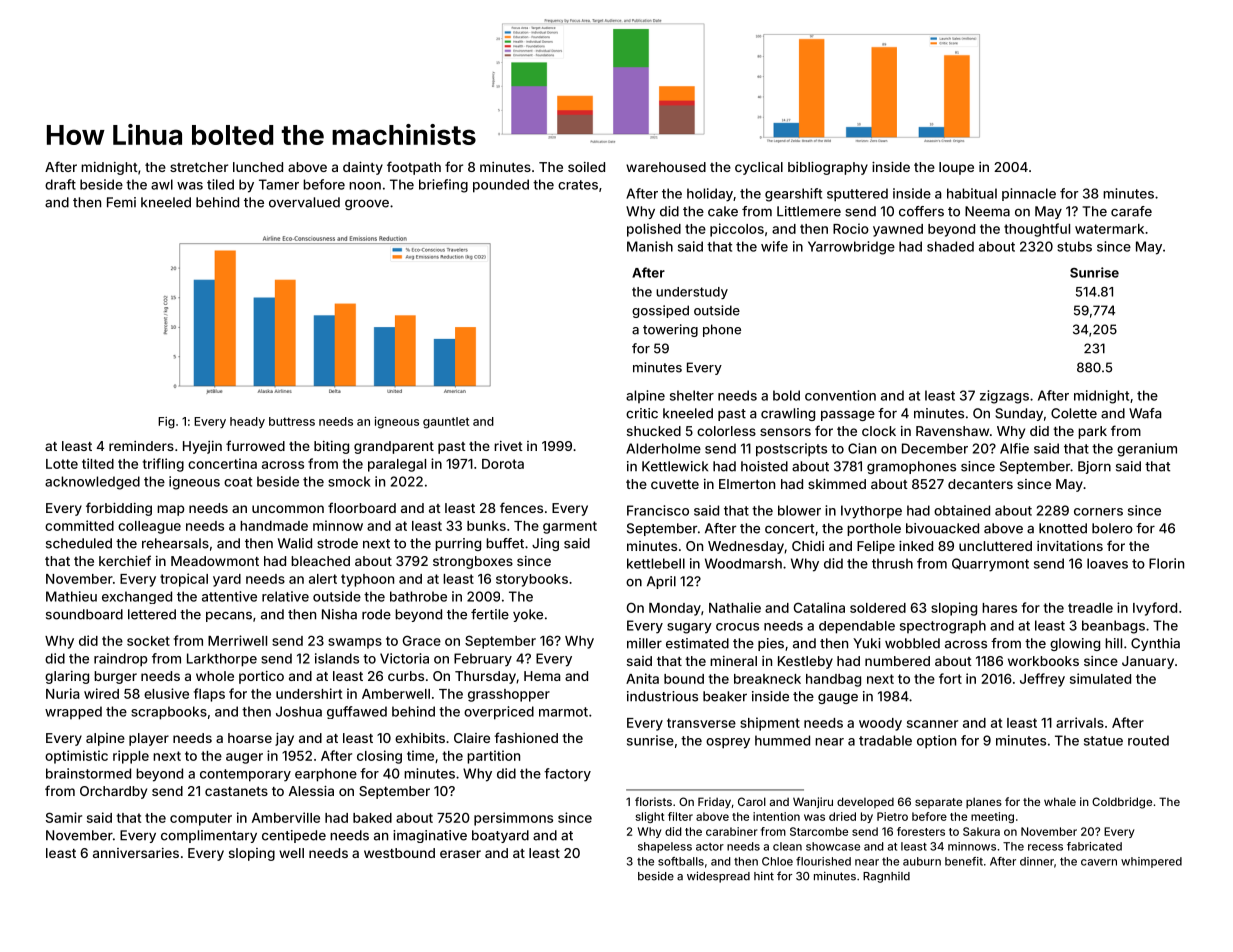 Image resolution: width=1233 pixels, height=952 pixels. What do you see at coordinates (962, 510) in the image?
I see `obtained` at bounding box center [962, 510].
